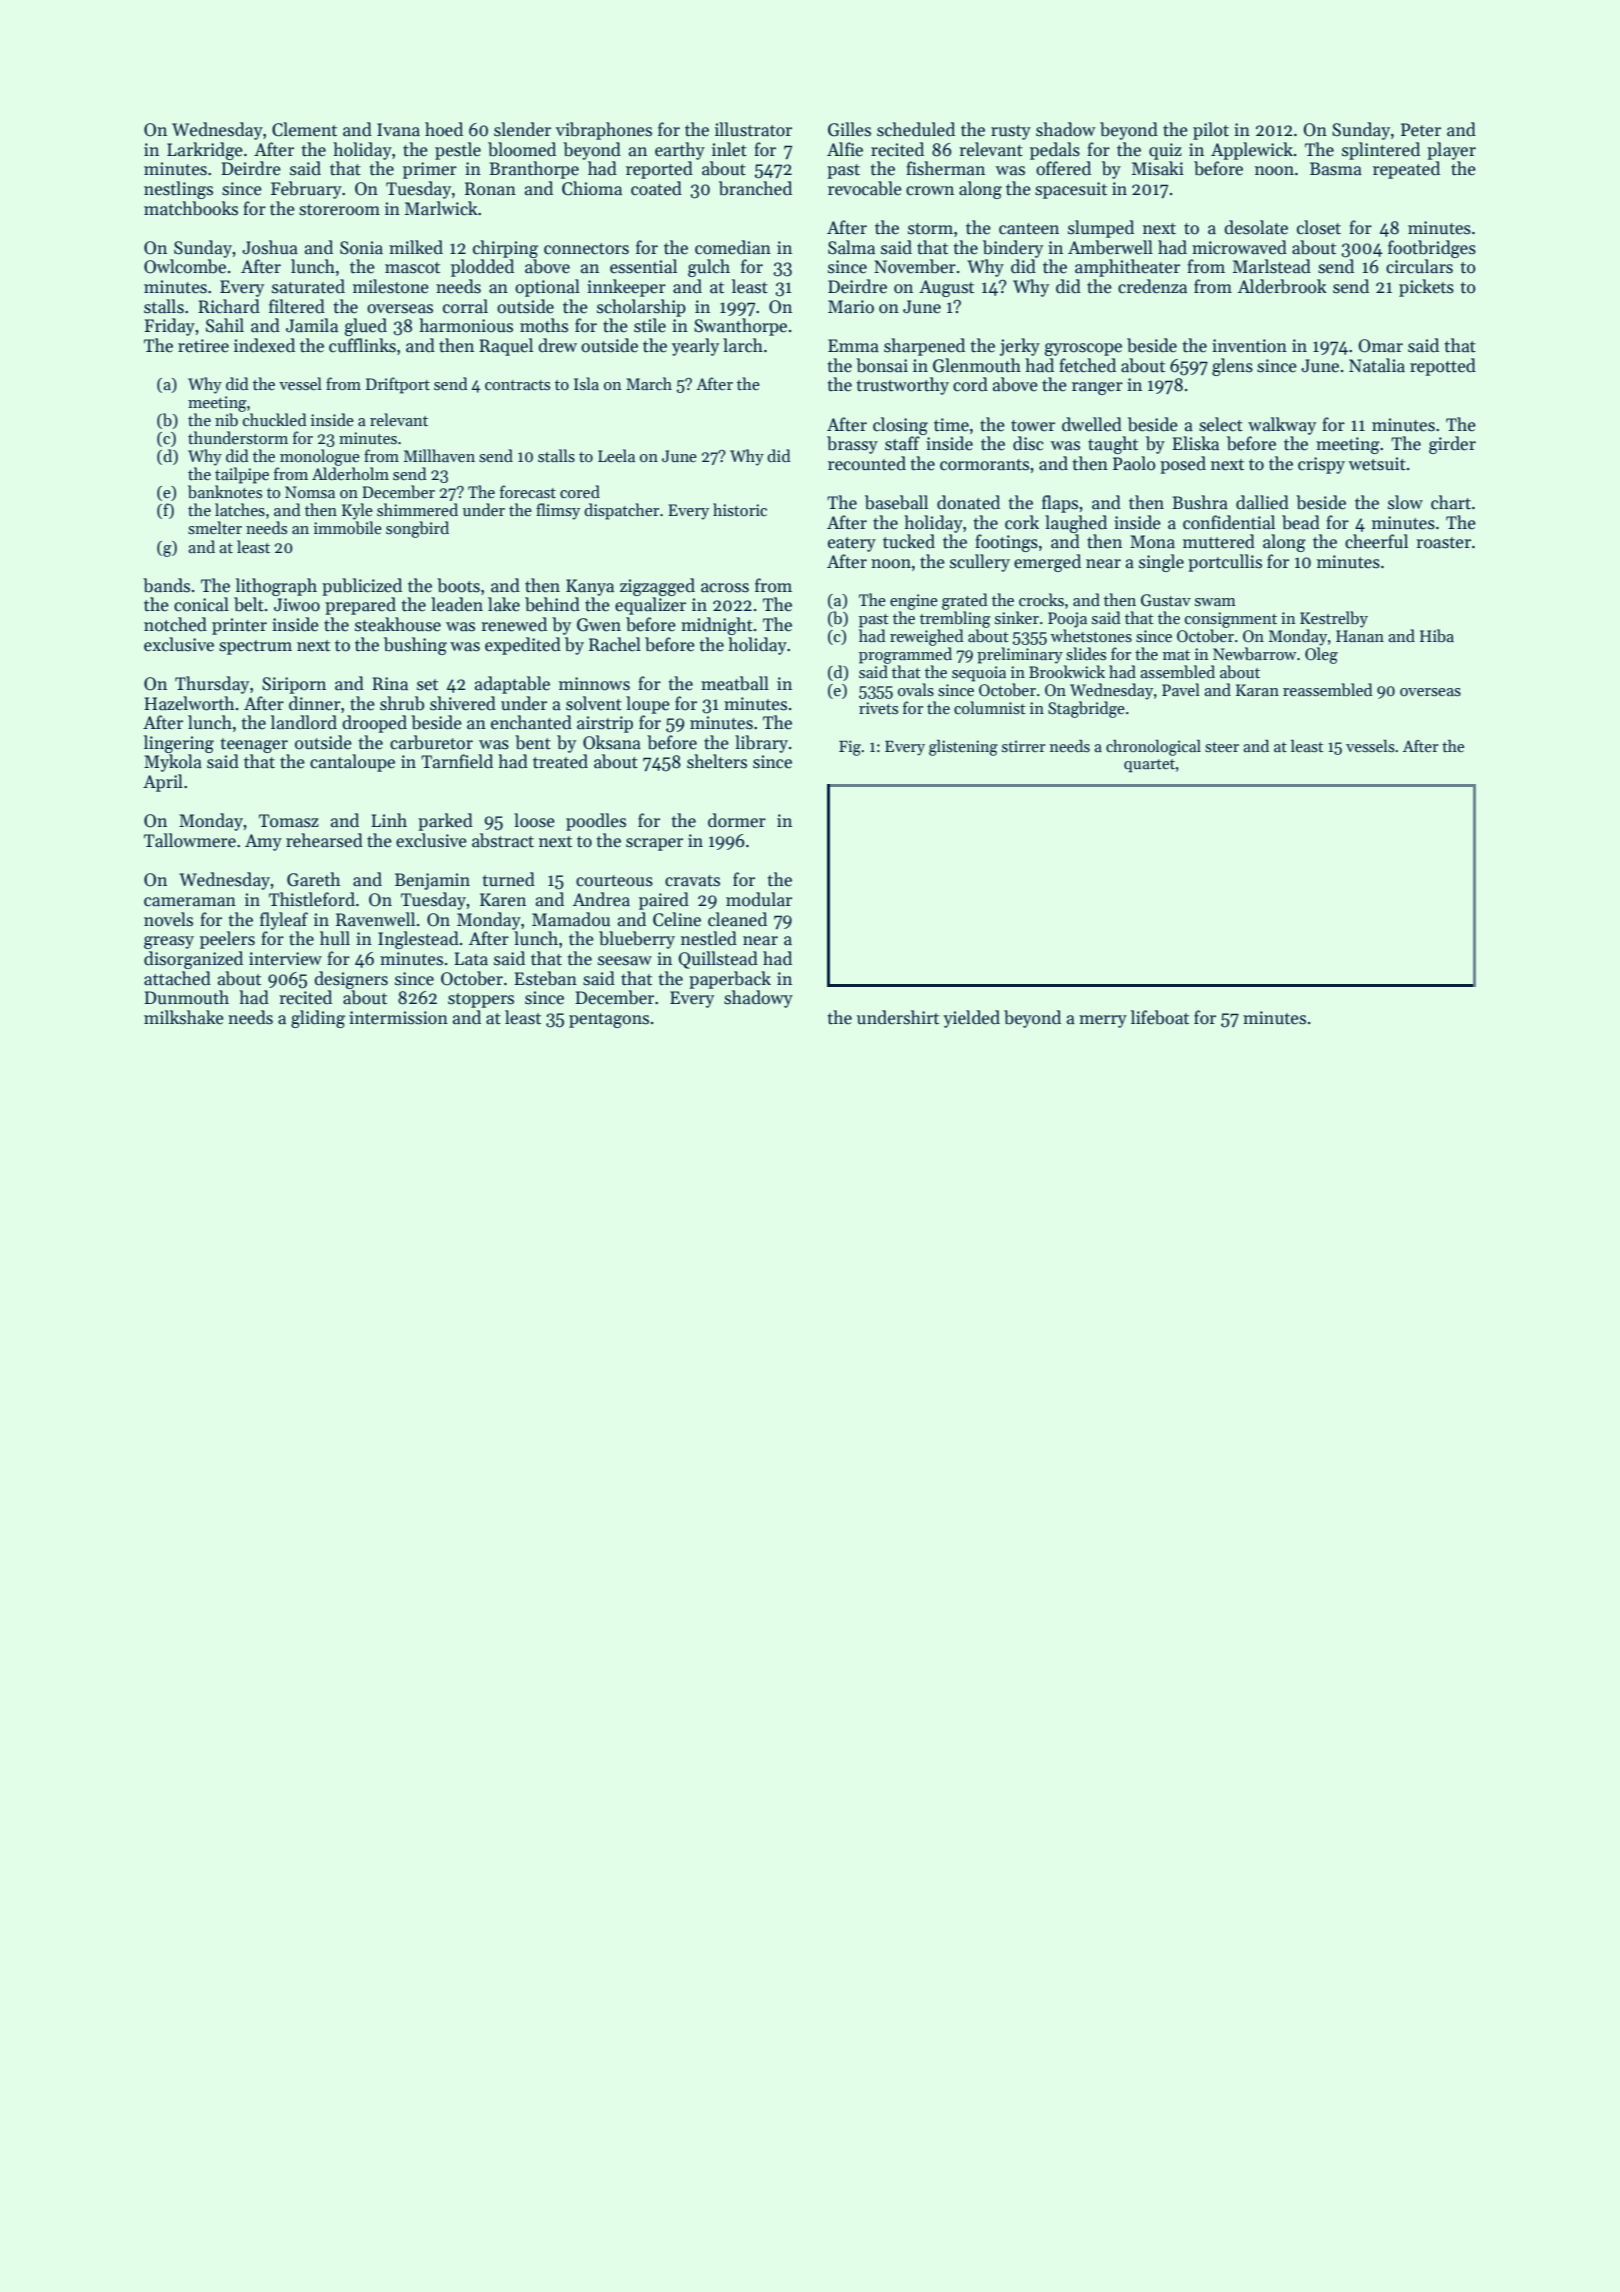 This page has height=2292, width=1620. What do you see at coordinates (263, 842) in the page?
I see `Amy` at bounding box center [263, 842].
